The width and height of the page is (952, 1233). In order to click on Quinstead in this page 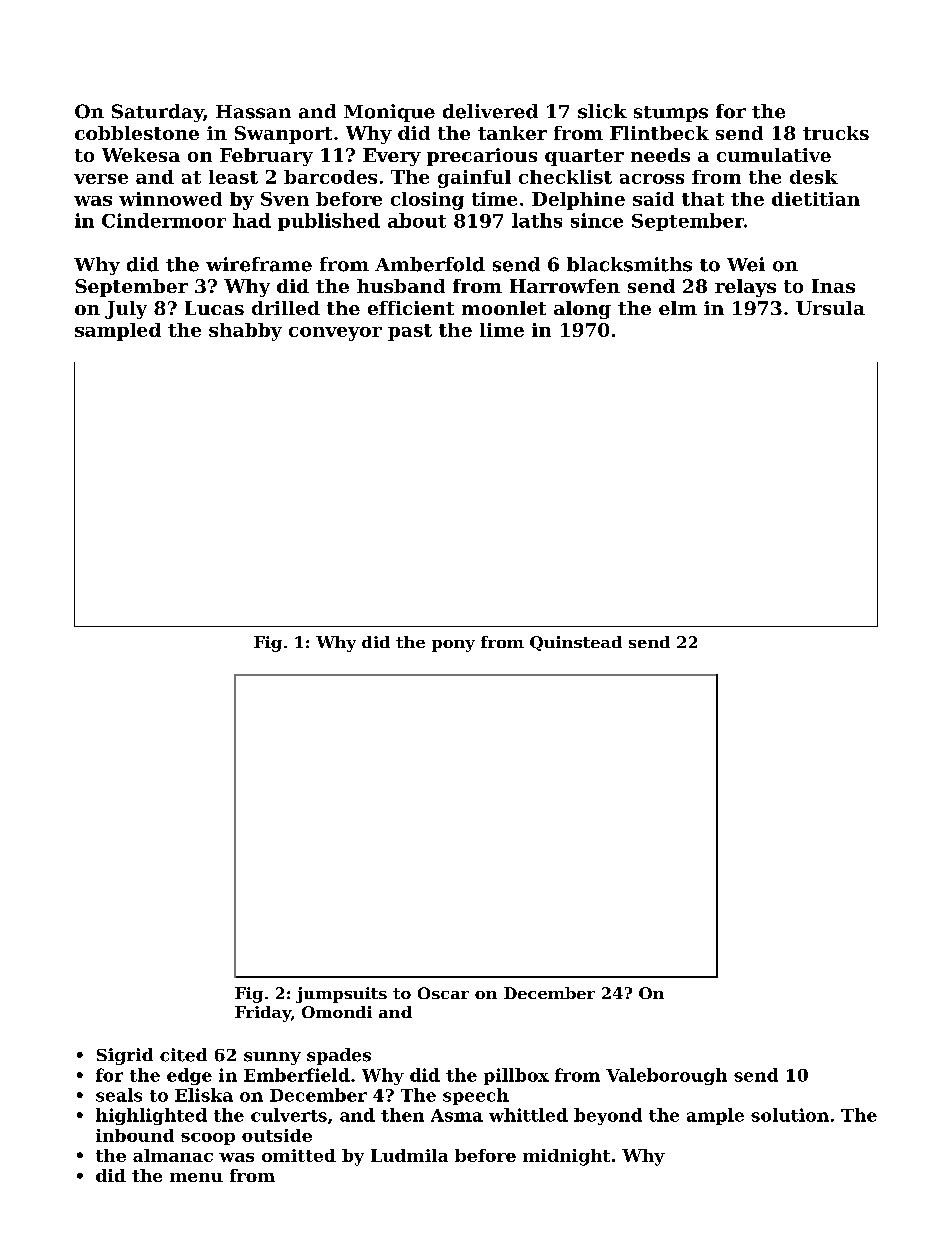, I will do `click(576, 643)`.
